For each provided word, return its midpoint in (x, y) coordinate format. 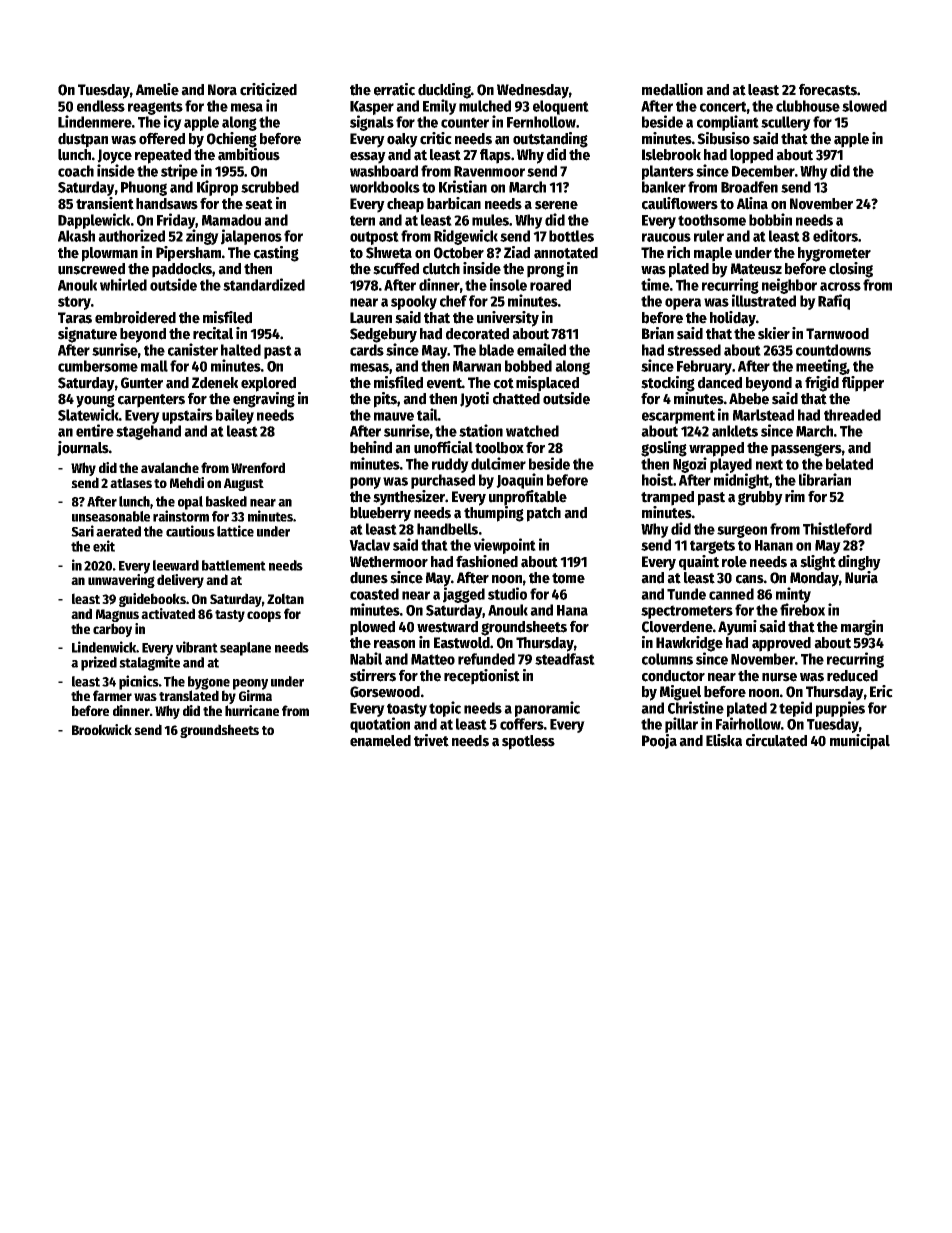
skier (774, 333)
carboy (112, 630)
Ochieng (232, 140)
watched (532, 431)
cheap (405, 205)
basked (226, 501)
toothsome (712, 220)
